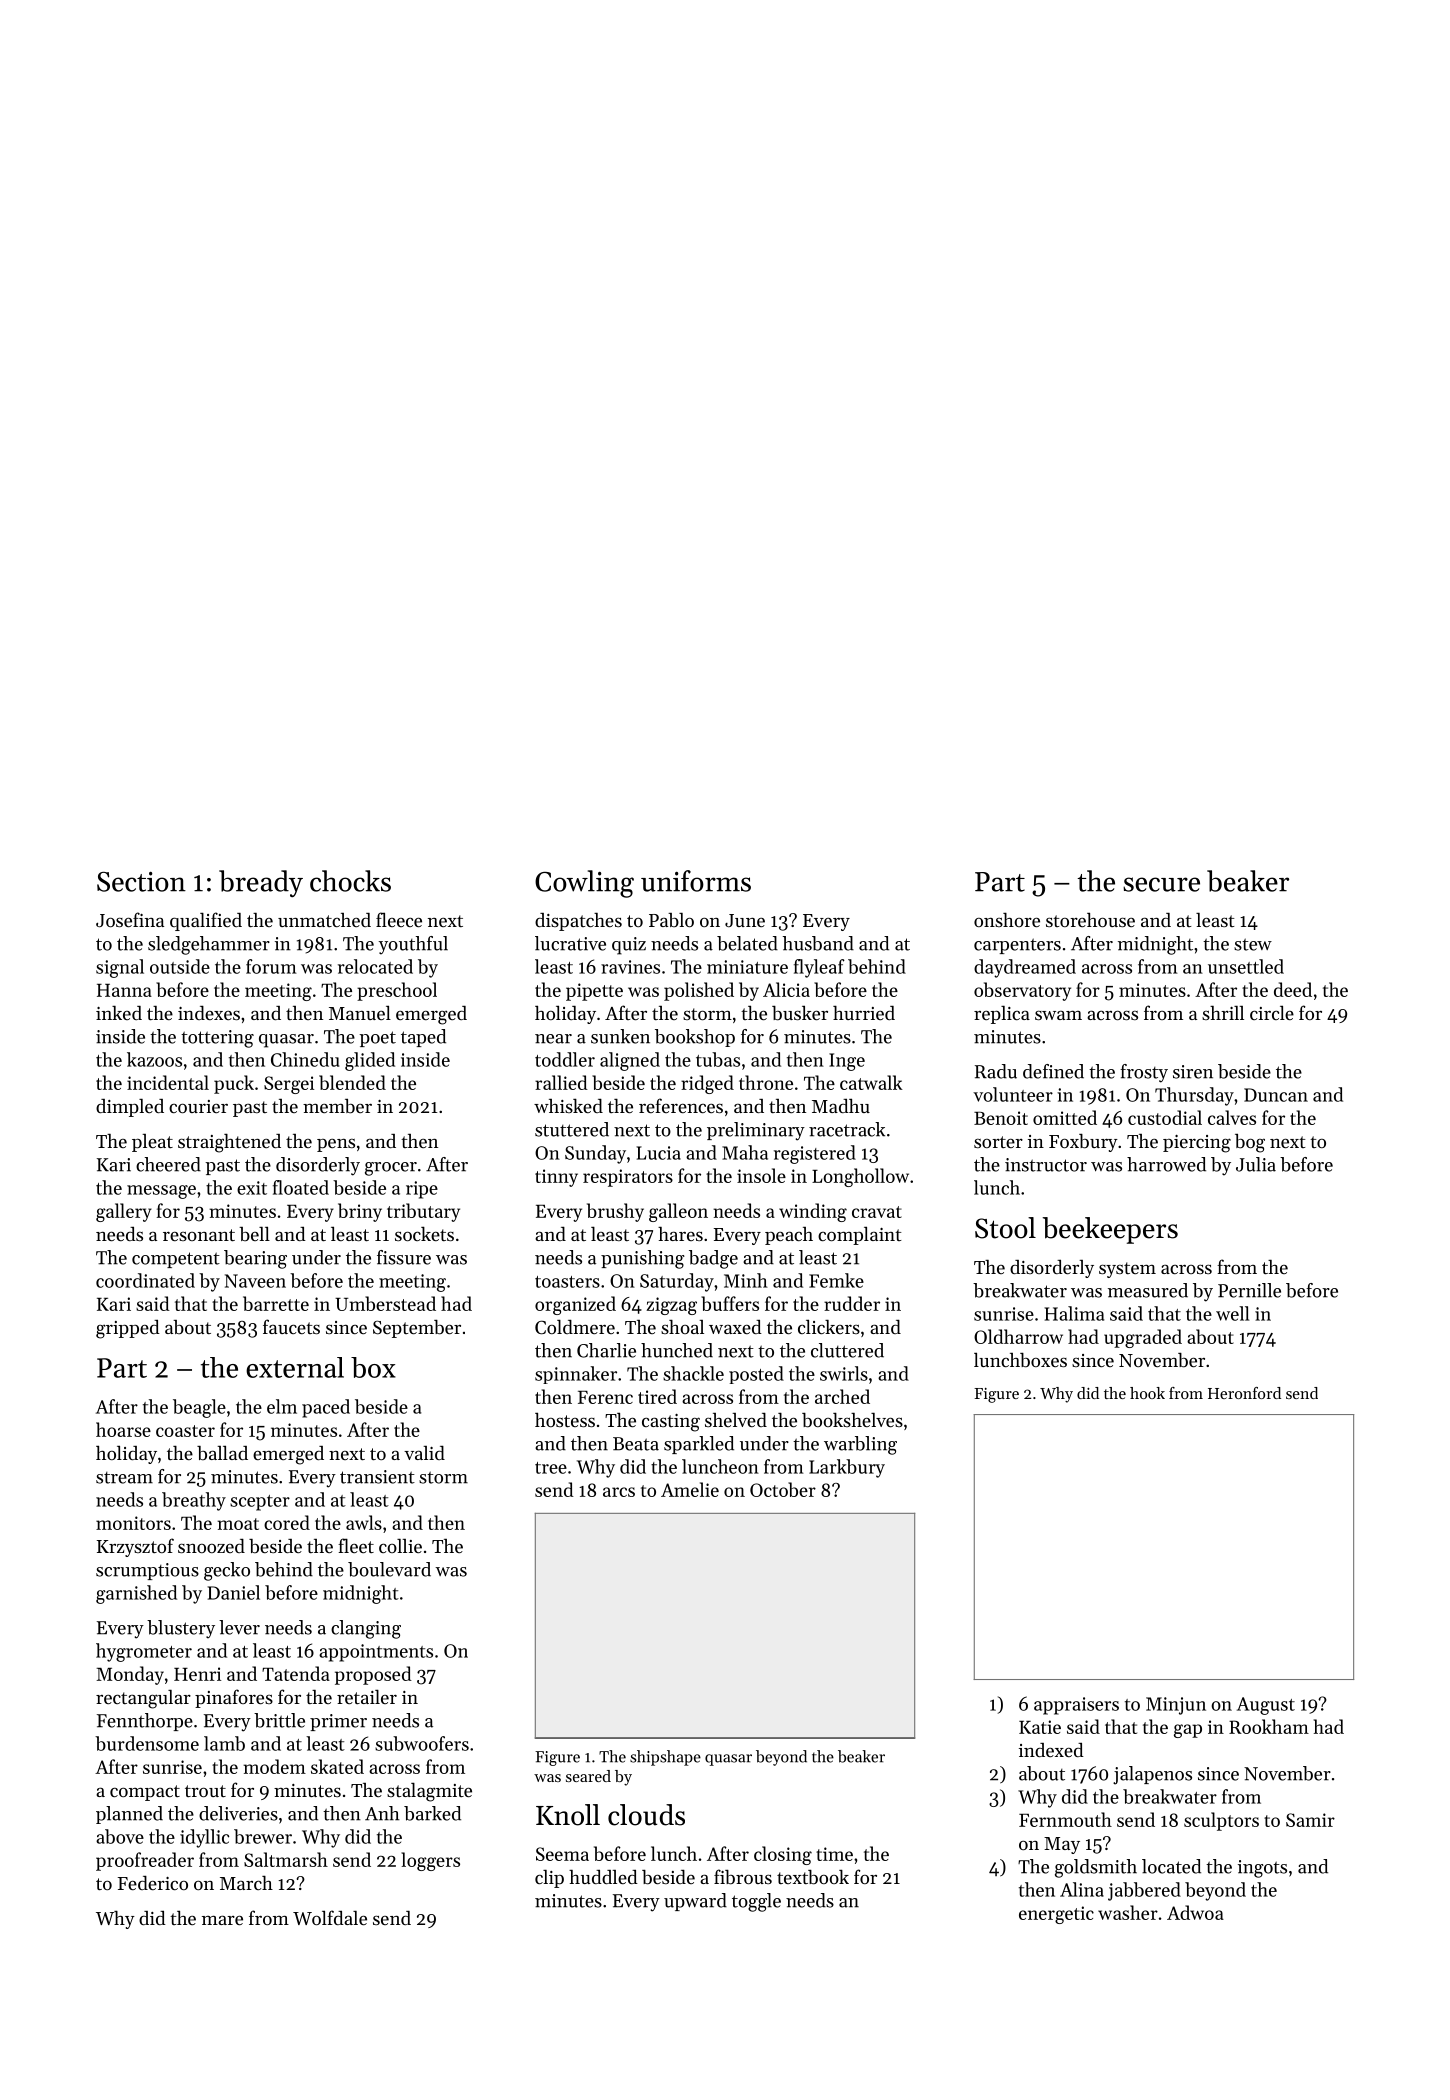 Image resolution: width=1450 pixels, height=2100 pixels. Describe the element at coordinates (1005, 1228) in the image. I see `Stool` at that location.
